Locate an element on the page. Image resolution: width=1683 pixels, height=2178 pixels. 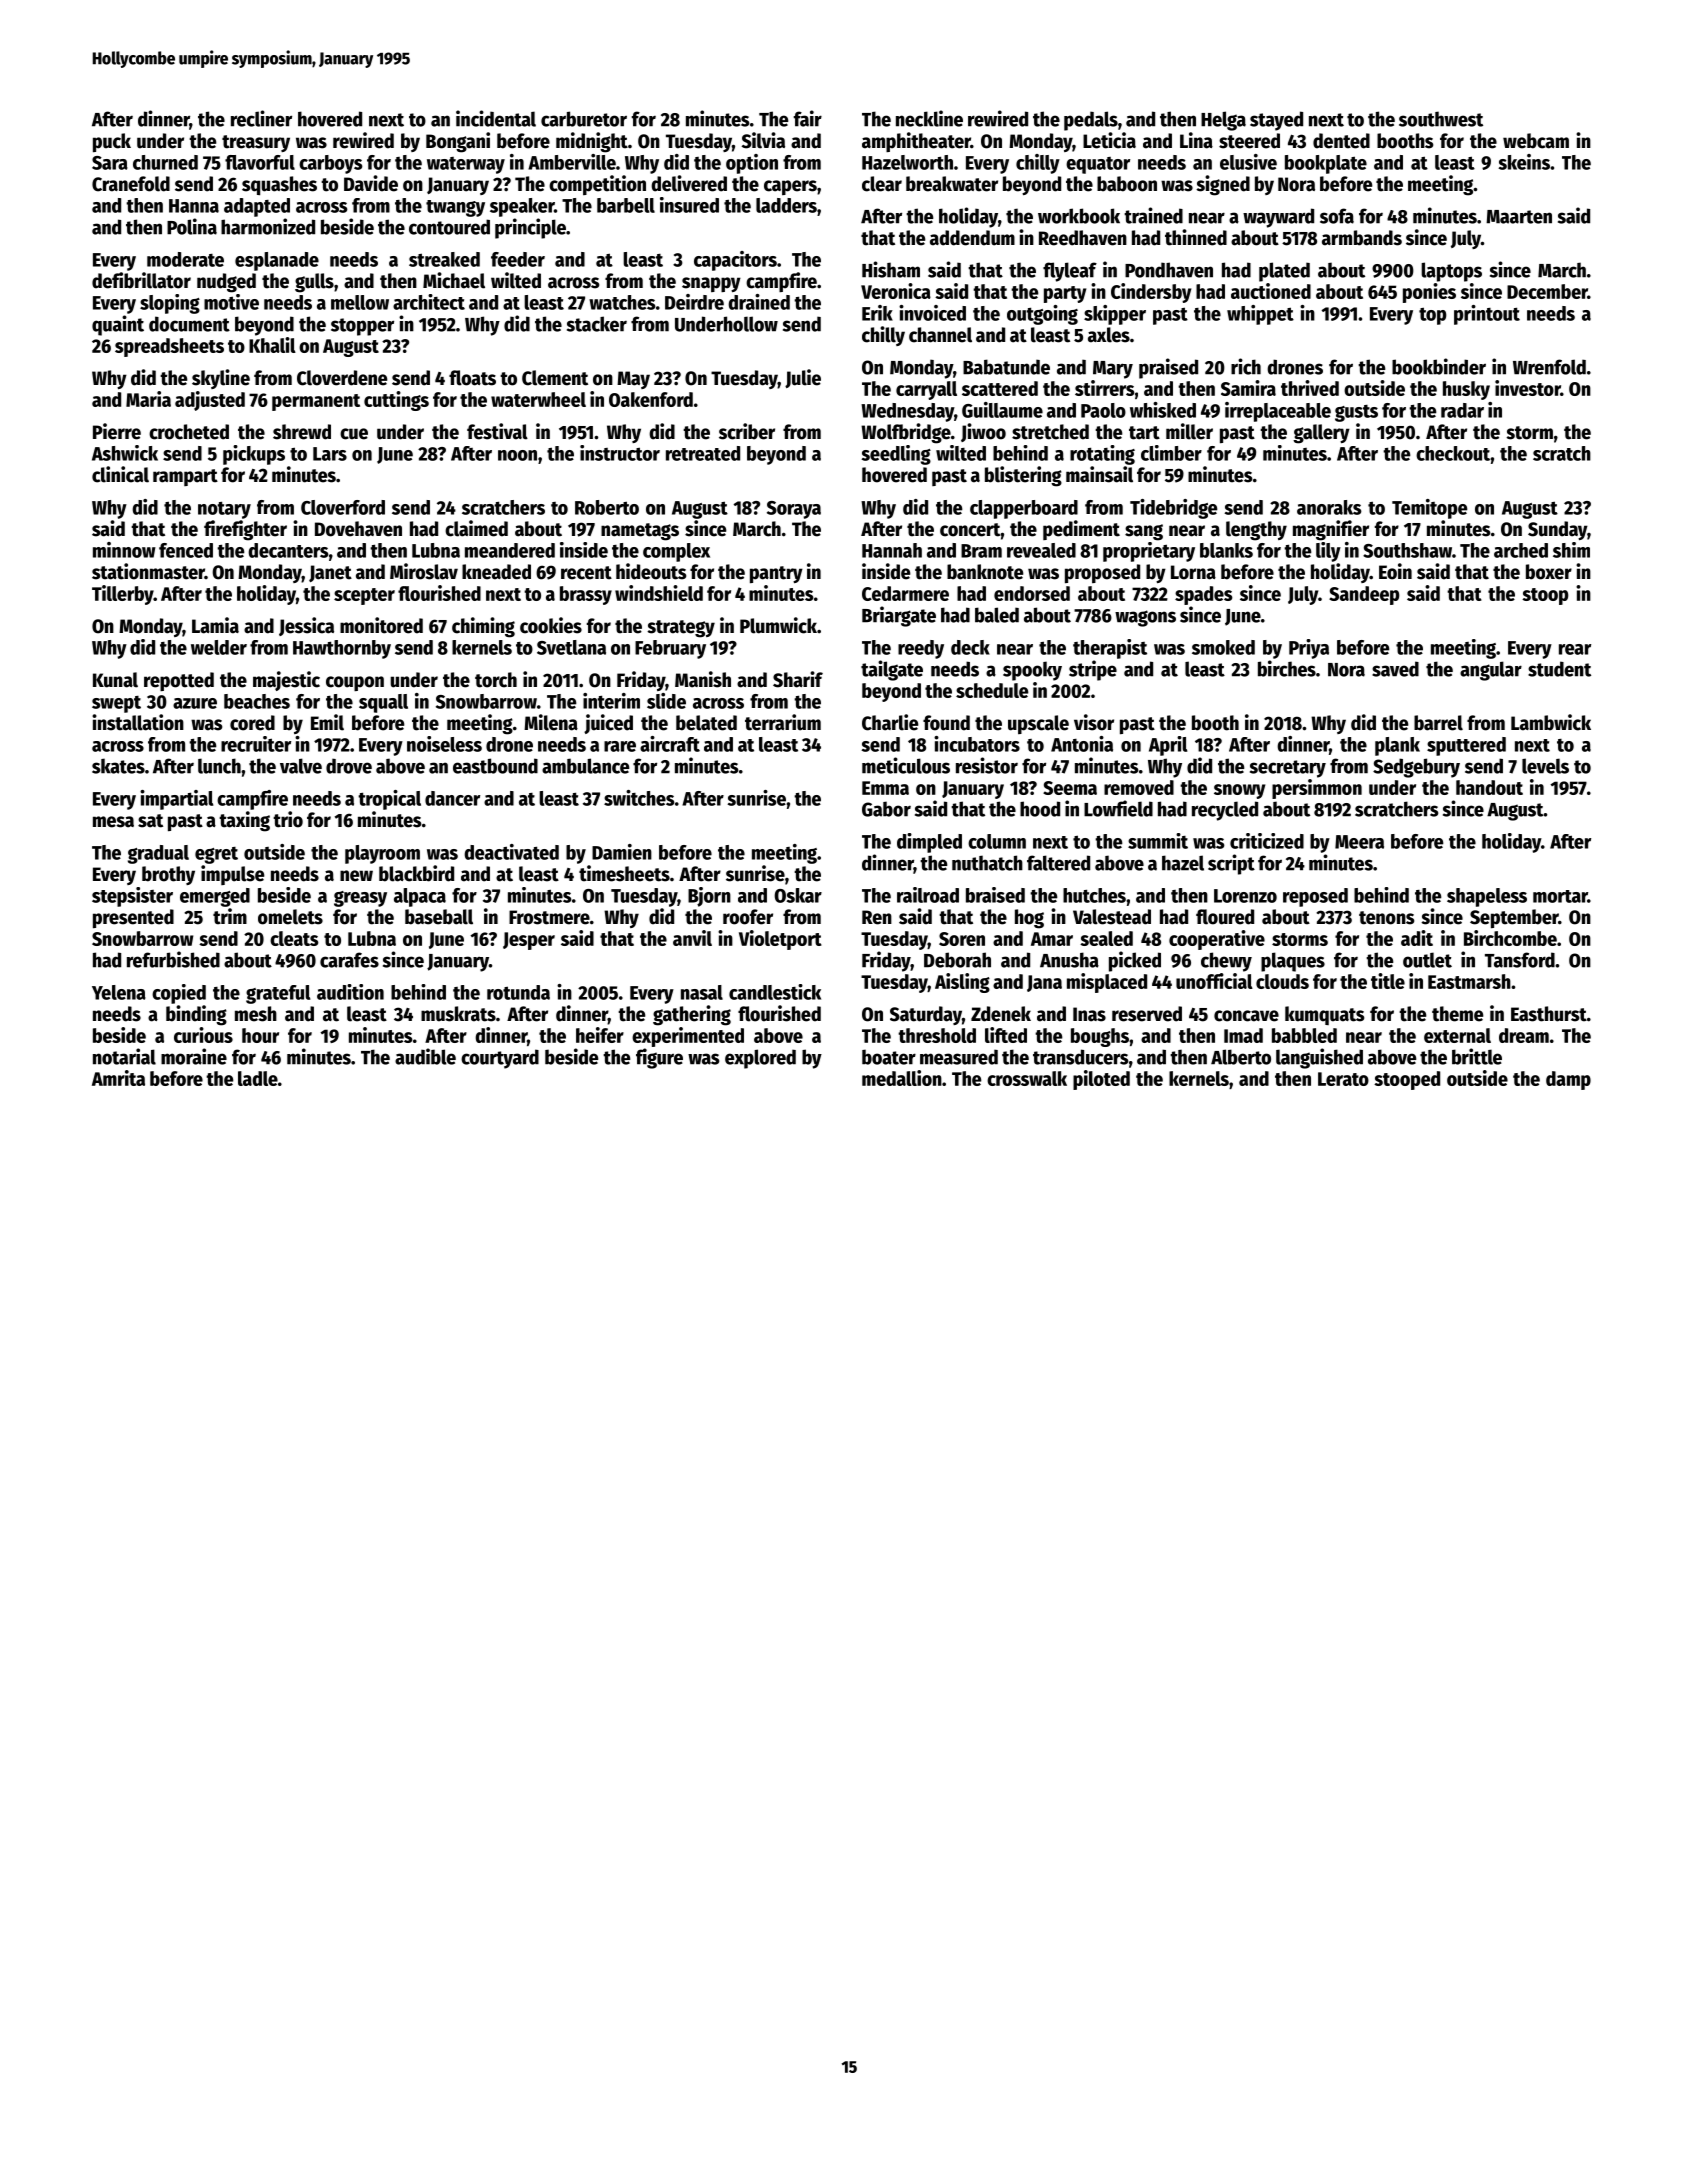
motive is located at coordinates (231, 302).
